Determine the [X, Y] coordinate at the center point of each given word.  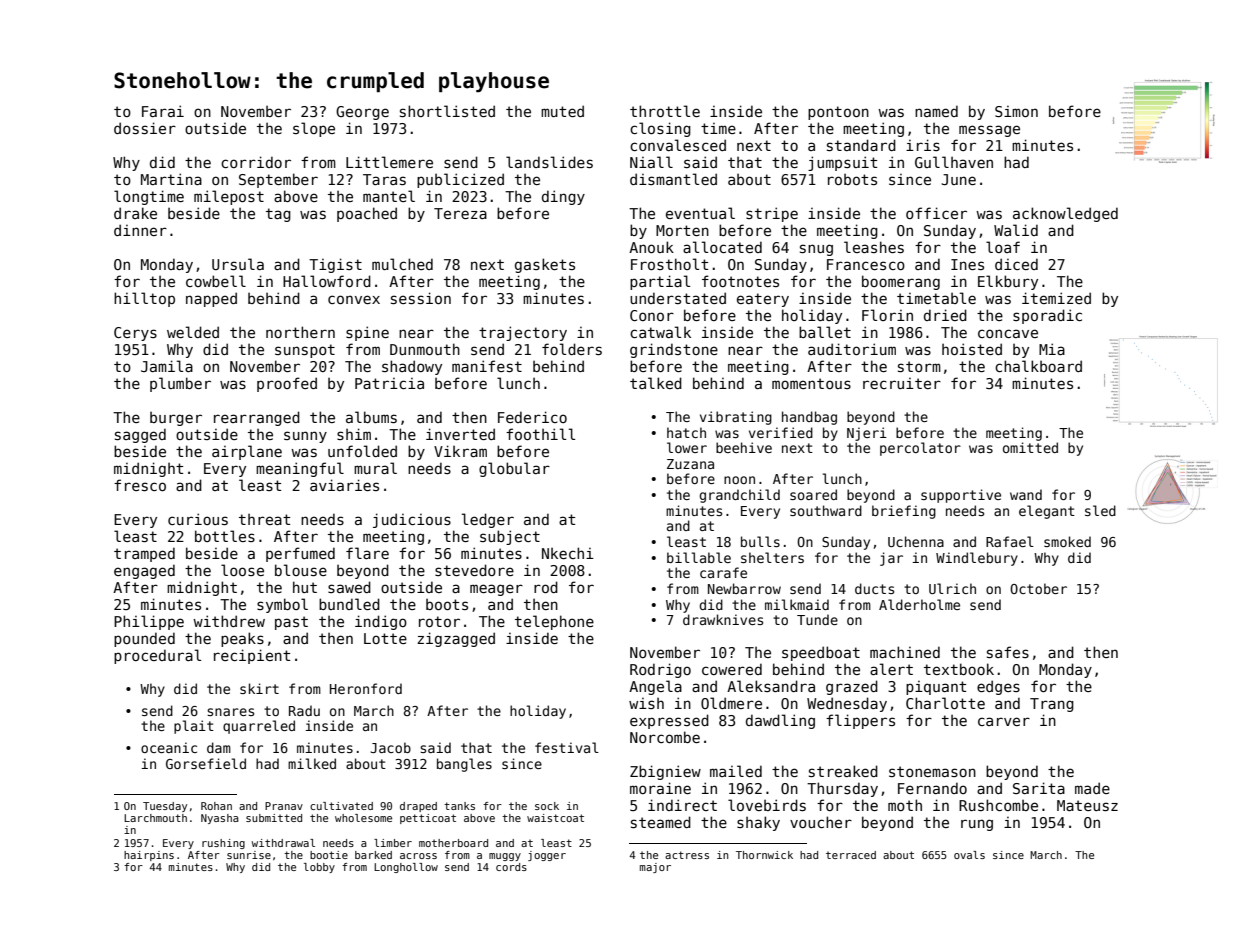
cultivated [341, 806]
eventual [700, 213]
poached [367, 214]
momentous [811, 383]
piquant [936, 688]
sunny [305, 437]
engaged [144, 571]
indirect [682, 805]
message [989, 131]
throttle [665, 111]
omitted [1030, 447]
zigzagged [456, 639]
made [1092, 788]
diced [1016, 264]
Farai [163, 111]
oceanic [169, 747]
